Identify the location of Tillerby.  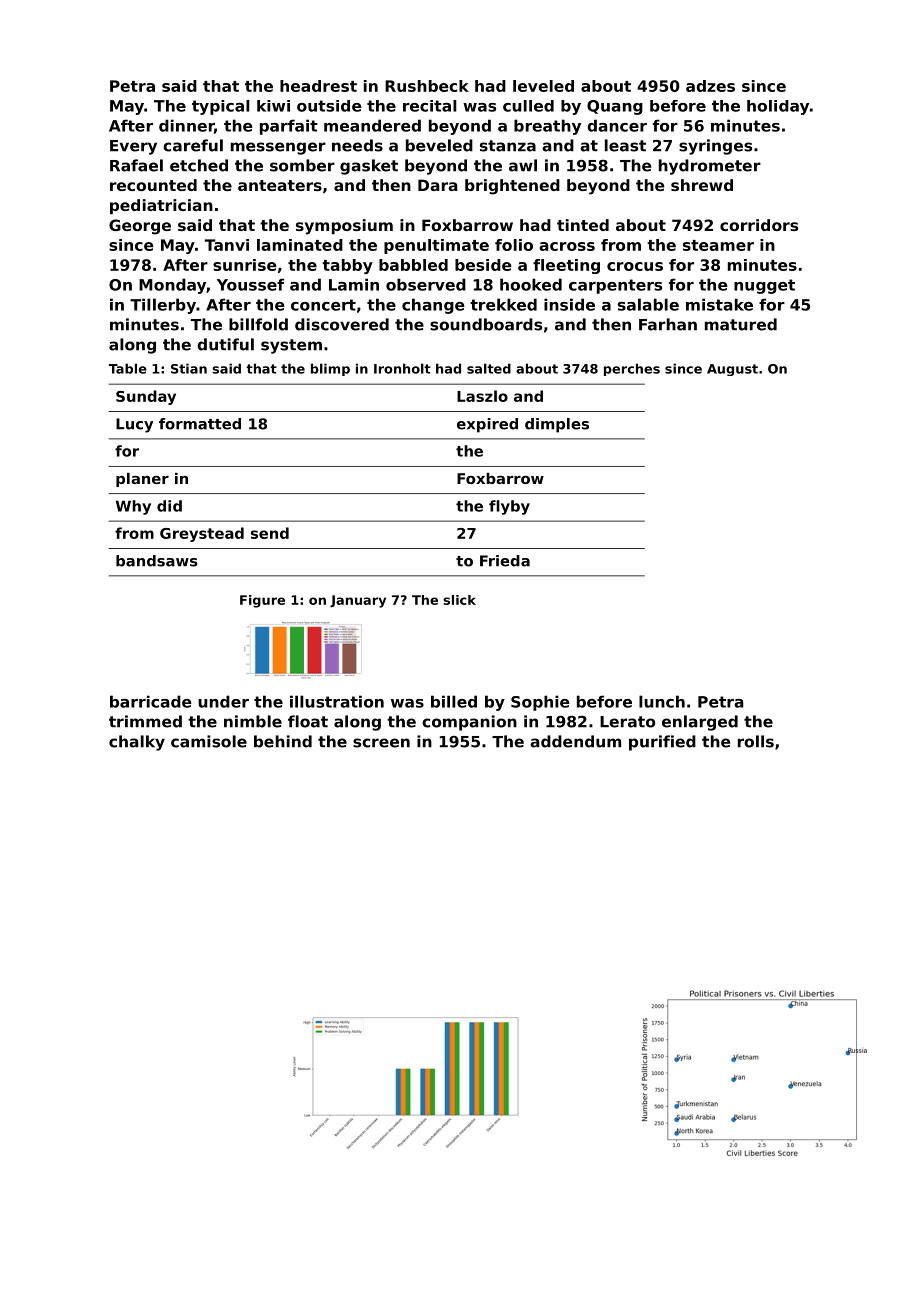
(163, 306).
